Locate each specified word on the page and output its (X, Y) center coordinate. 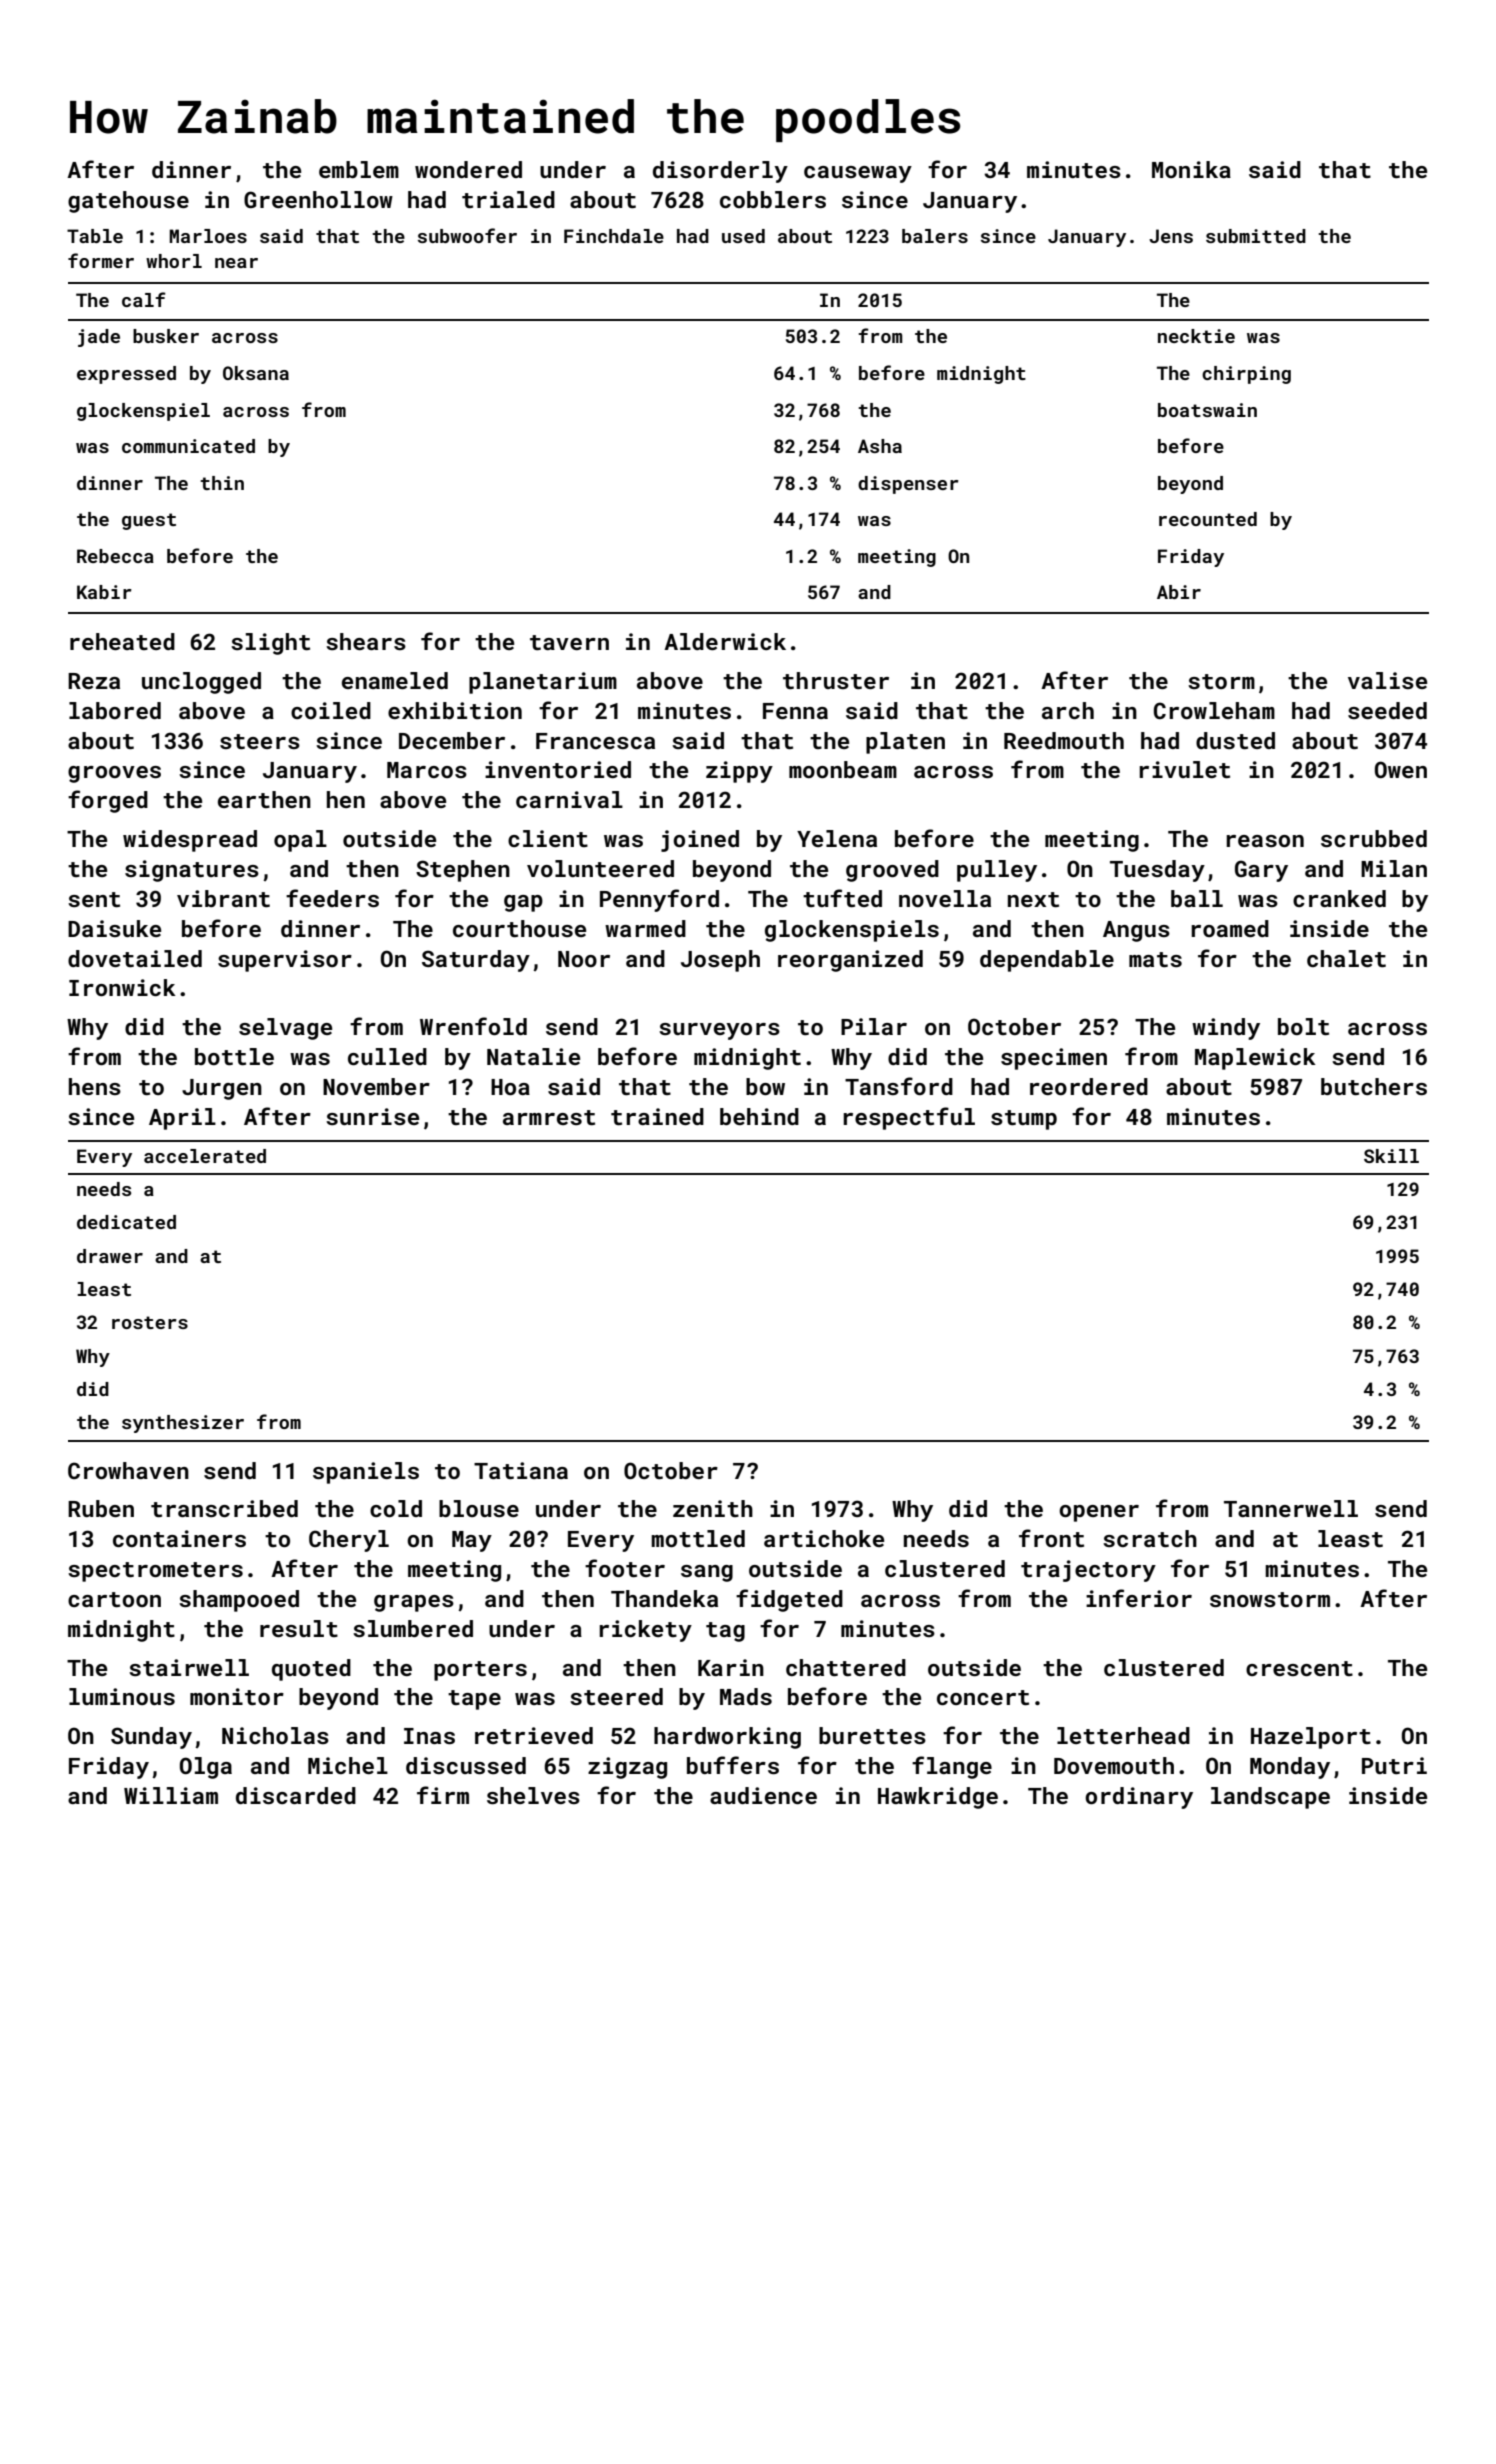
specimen (1054, 1059)
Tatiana (521, 1470)
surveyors (719, 1031)
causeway (858, 174)
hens (95, 1086)
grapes (414, 1603)
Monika (1191, 169)
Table (95, 236)
